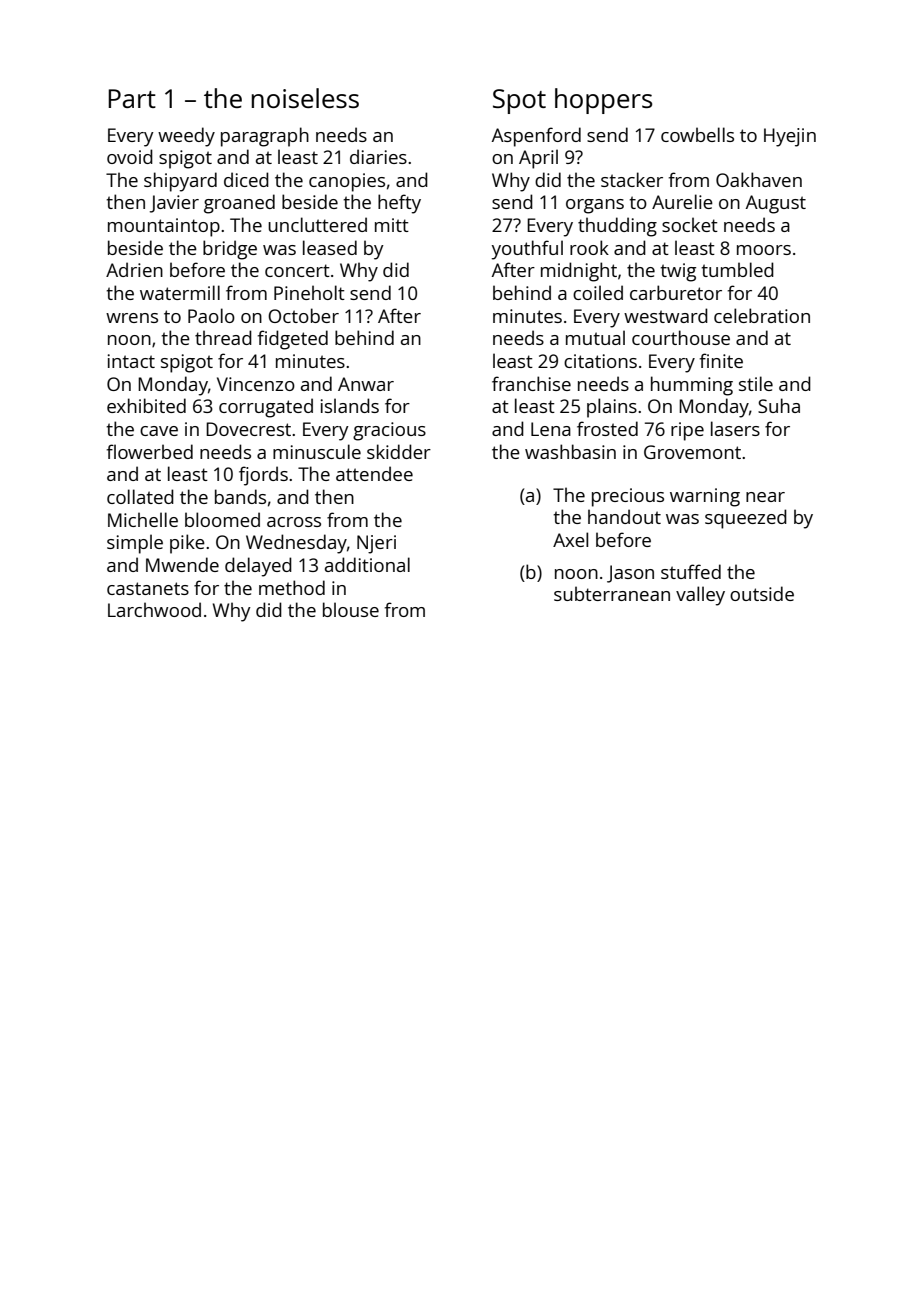 The width and height of the image is (924, 1311). I want to click on Part, so click(132, 98).
